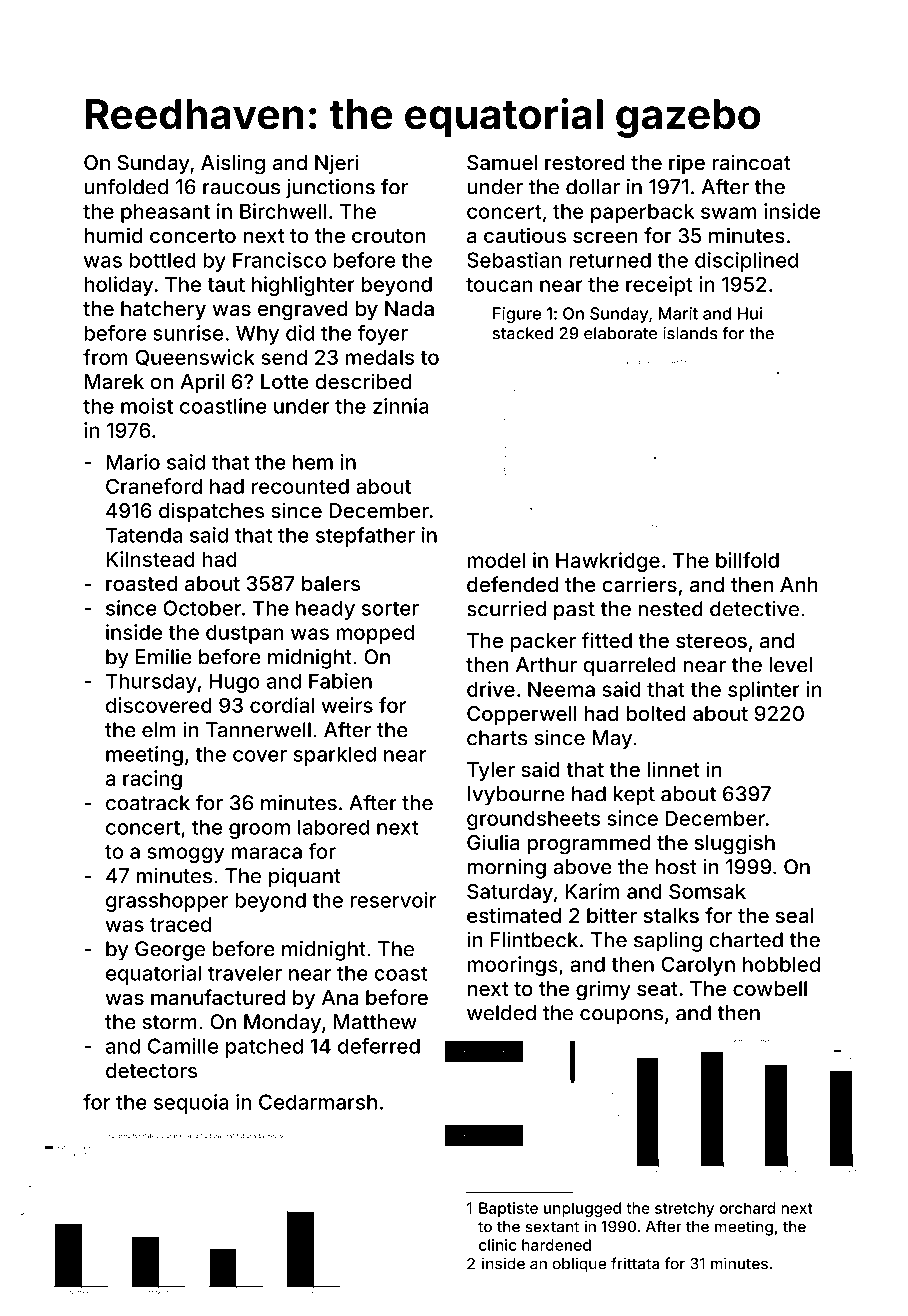 This image has height=1316, width=908. What do you see at coordinates (561, 689) in the image?
I see `Neema` at bounding box center [561, 689].
